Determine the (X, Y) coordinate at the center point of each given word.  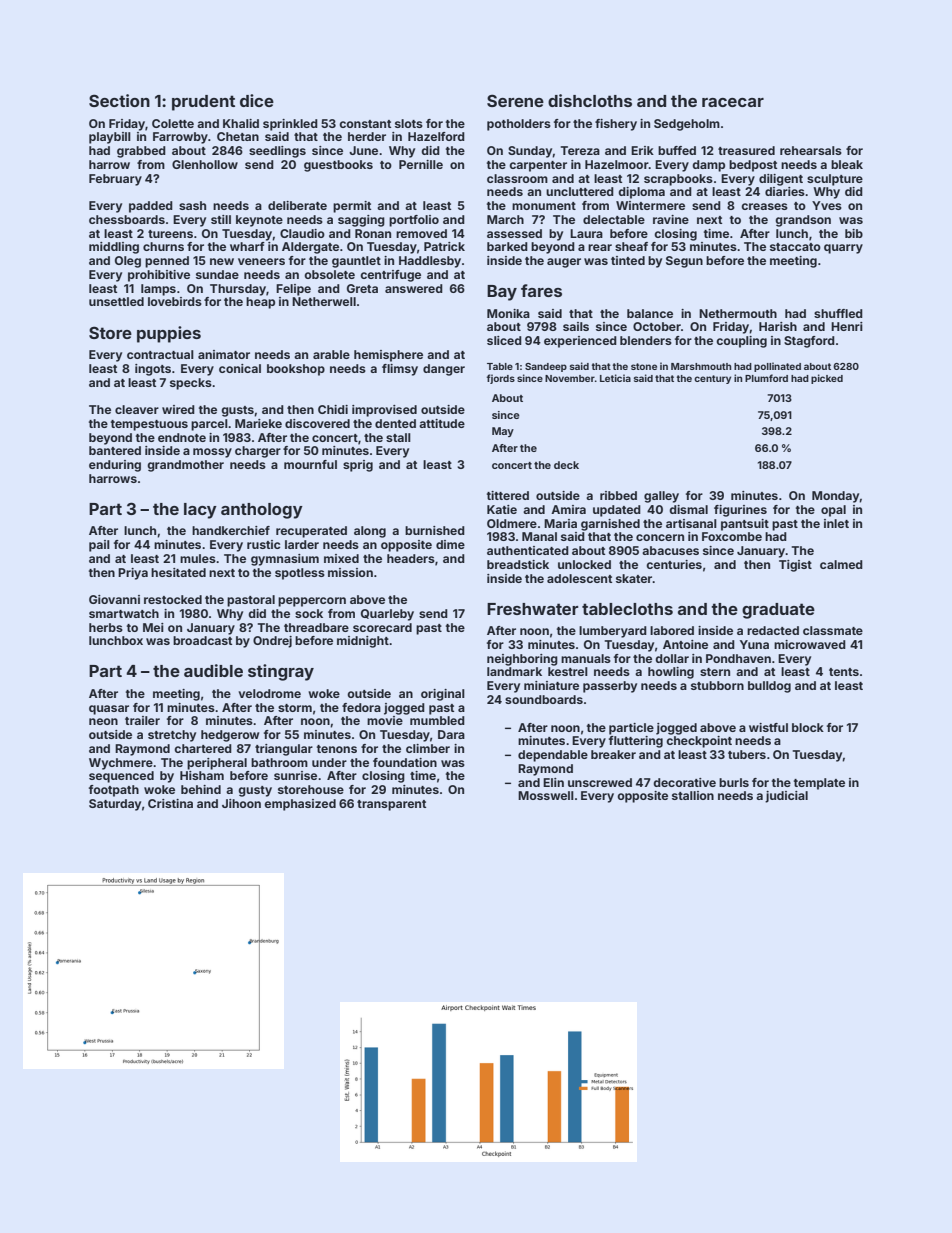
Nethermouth (738, 313)
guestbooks (338, 166)
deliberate (297, 205)
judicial (786, 797)
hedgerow (230, 736)
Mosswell (546, 795)
